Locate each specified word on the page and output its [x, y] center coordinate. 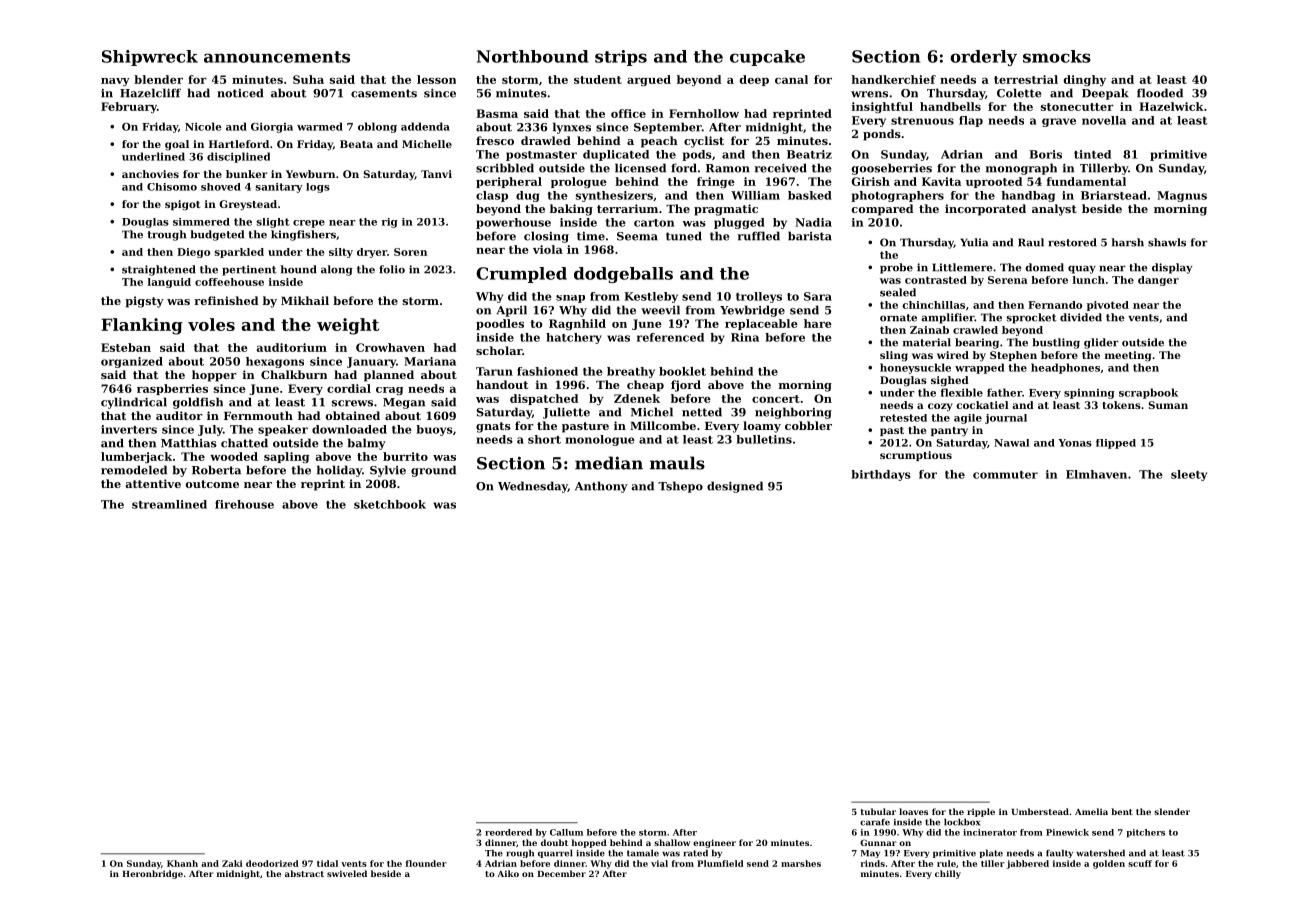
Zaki [232, 863]
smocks [1057, 56]
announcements [277, 57]
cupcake [767, 58]
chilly [948, 874]
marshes [801, 863]
